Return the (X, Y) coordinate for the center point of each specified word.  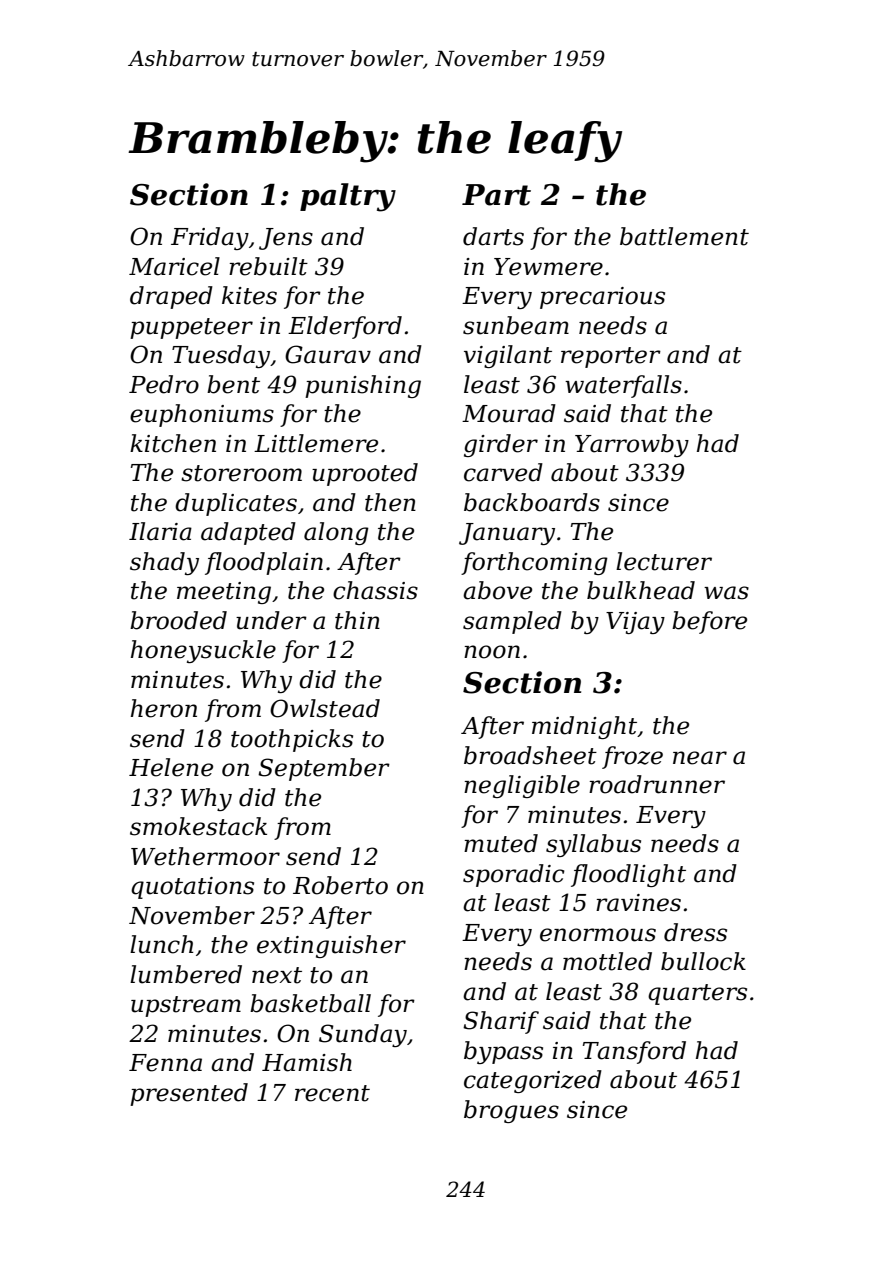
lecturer (664, 561)
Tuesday (221, 356)
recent (332, 1093)
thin (357, 620)
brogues (511, 1111)
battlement (684, 236)
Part (496, 195)
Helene (171, 767)
